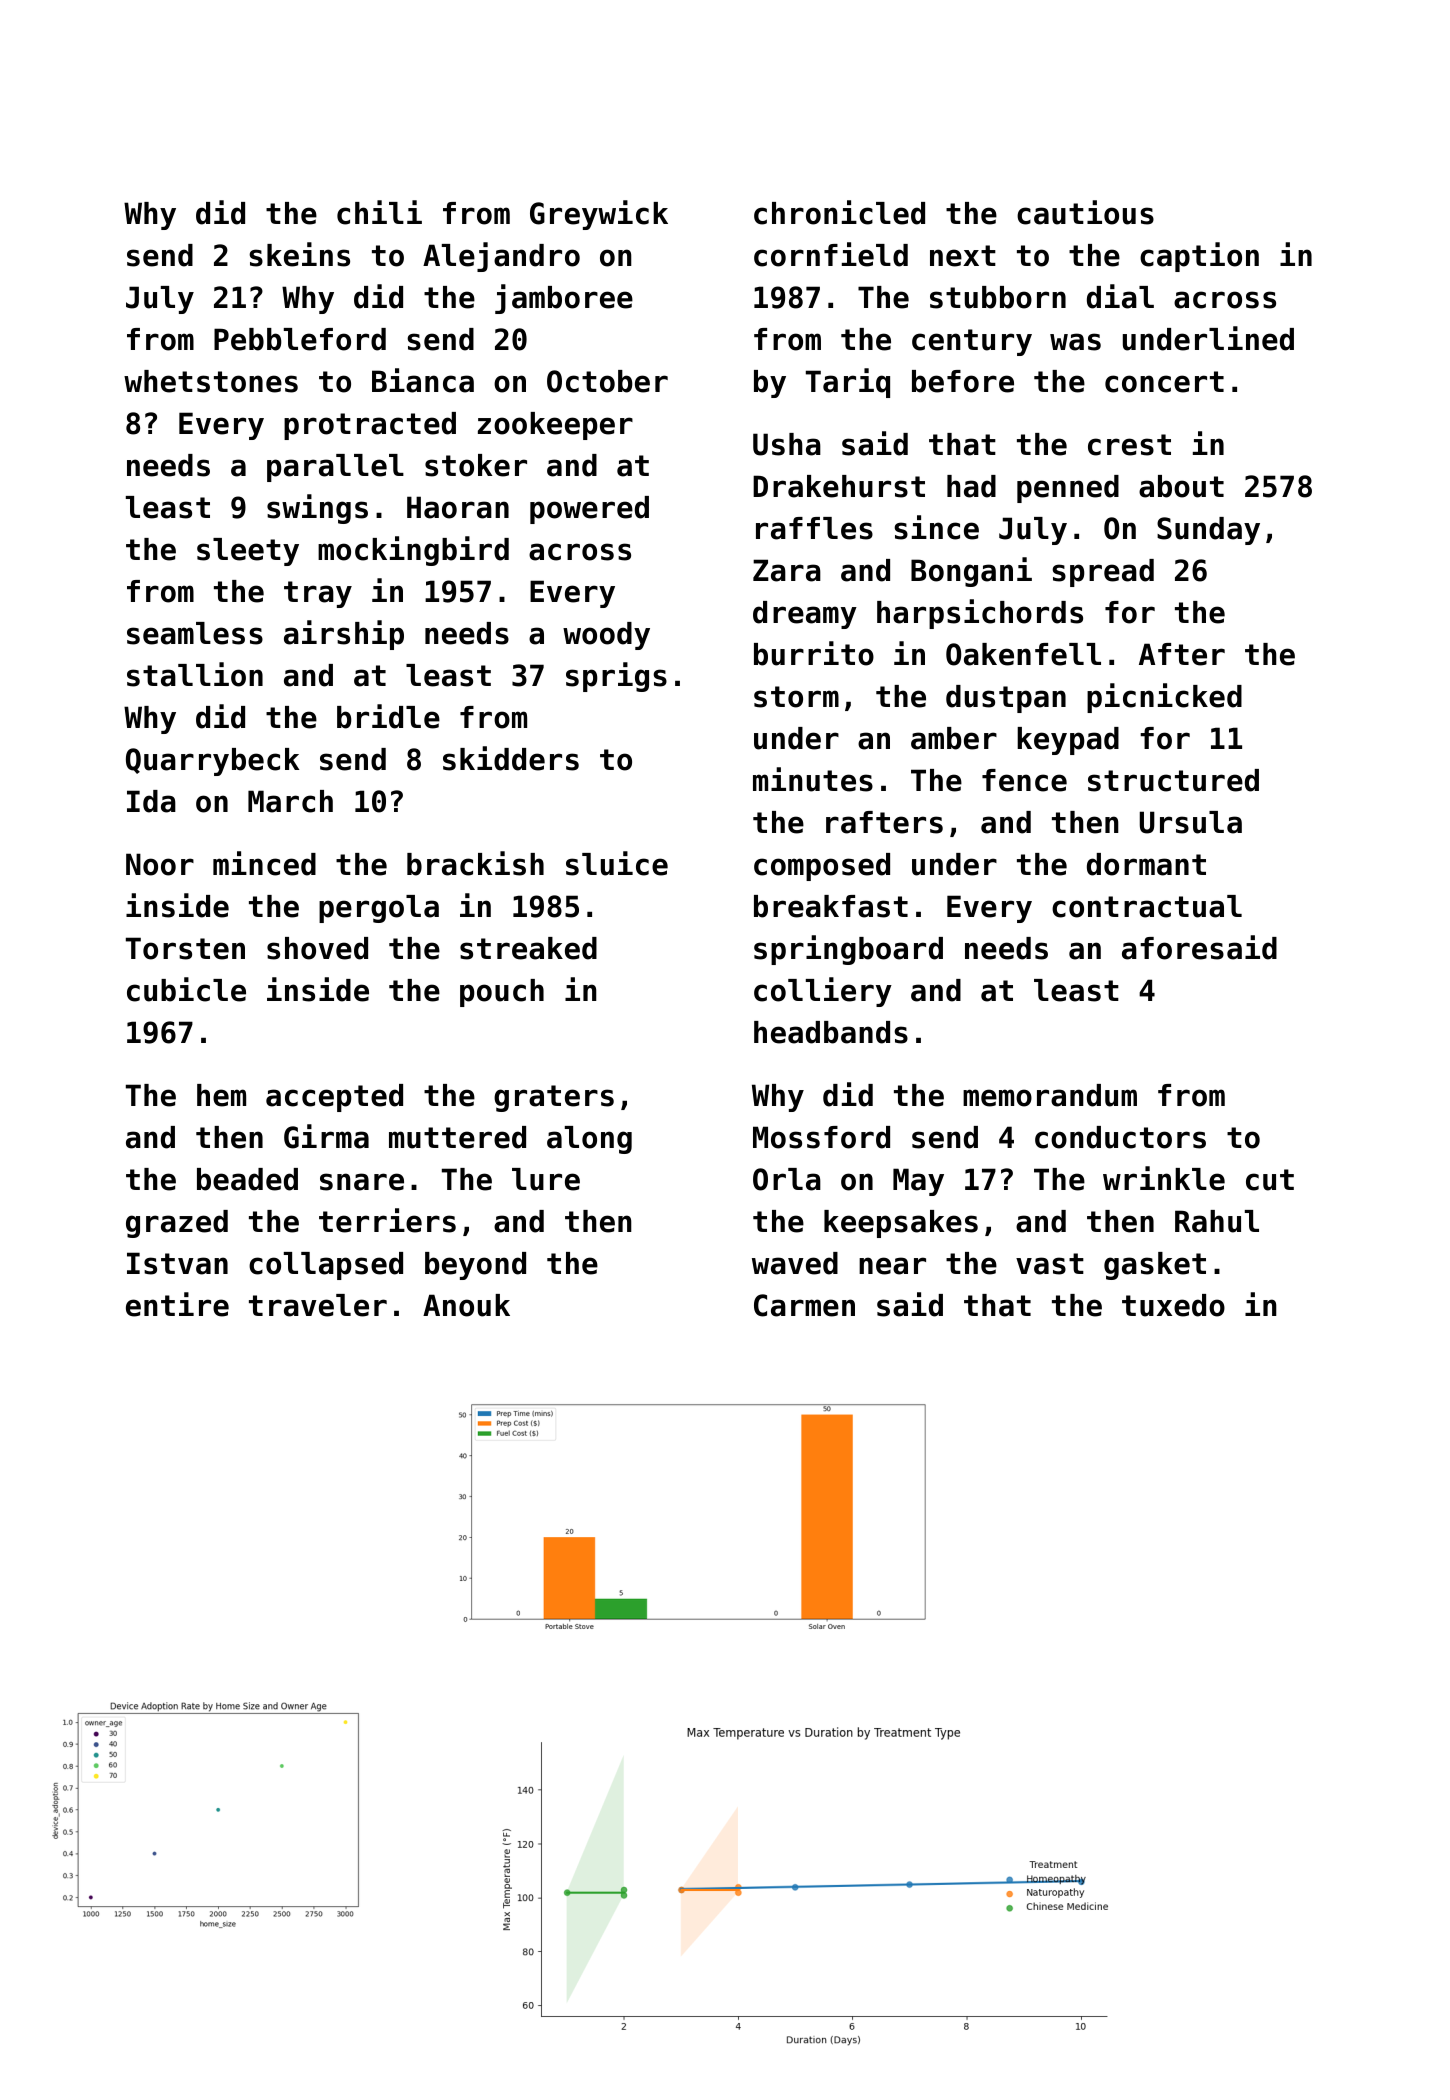 Image resolution: width=1450 pixels, height=2100 pixels. I want to click on chili, so click(379, 212).
